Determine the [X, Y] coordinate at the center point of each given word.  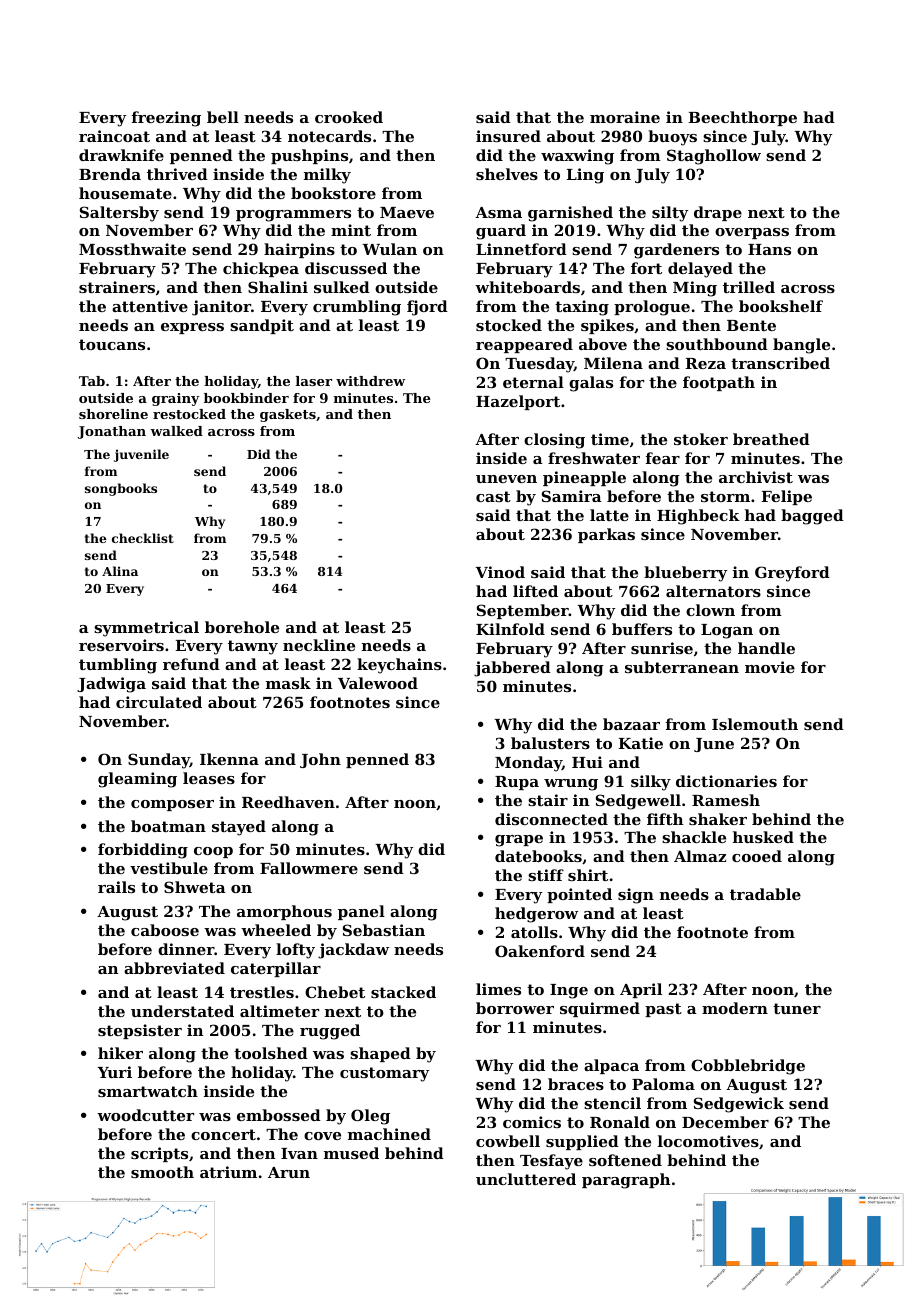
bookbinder [246, 398]
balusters [550, 743]
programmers [293, 216]
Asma [498, 212]
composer [172, 805]
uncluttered [526, 1179]
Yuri [114, 1072]
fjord [427, 308]
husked [763, 837]
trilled [749, 287]
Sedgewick [739, 1105]
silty [670, 214]
